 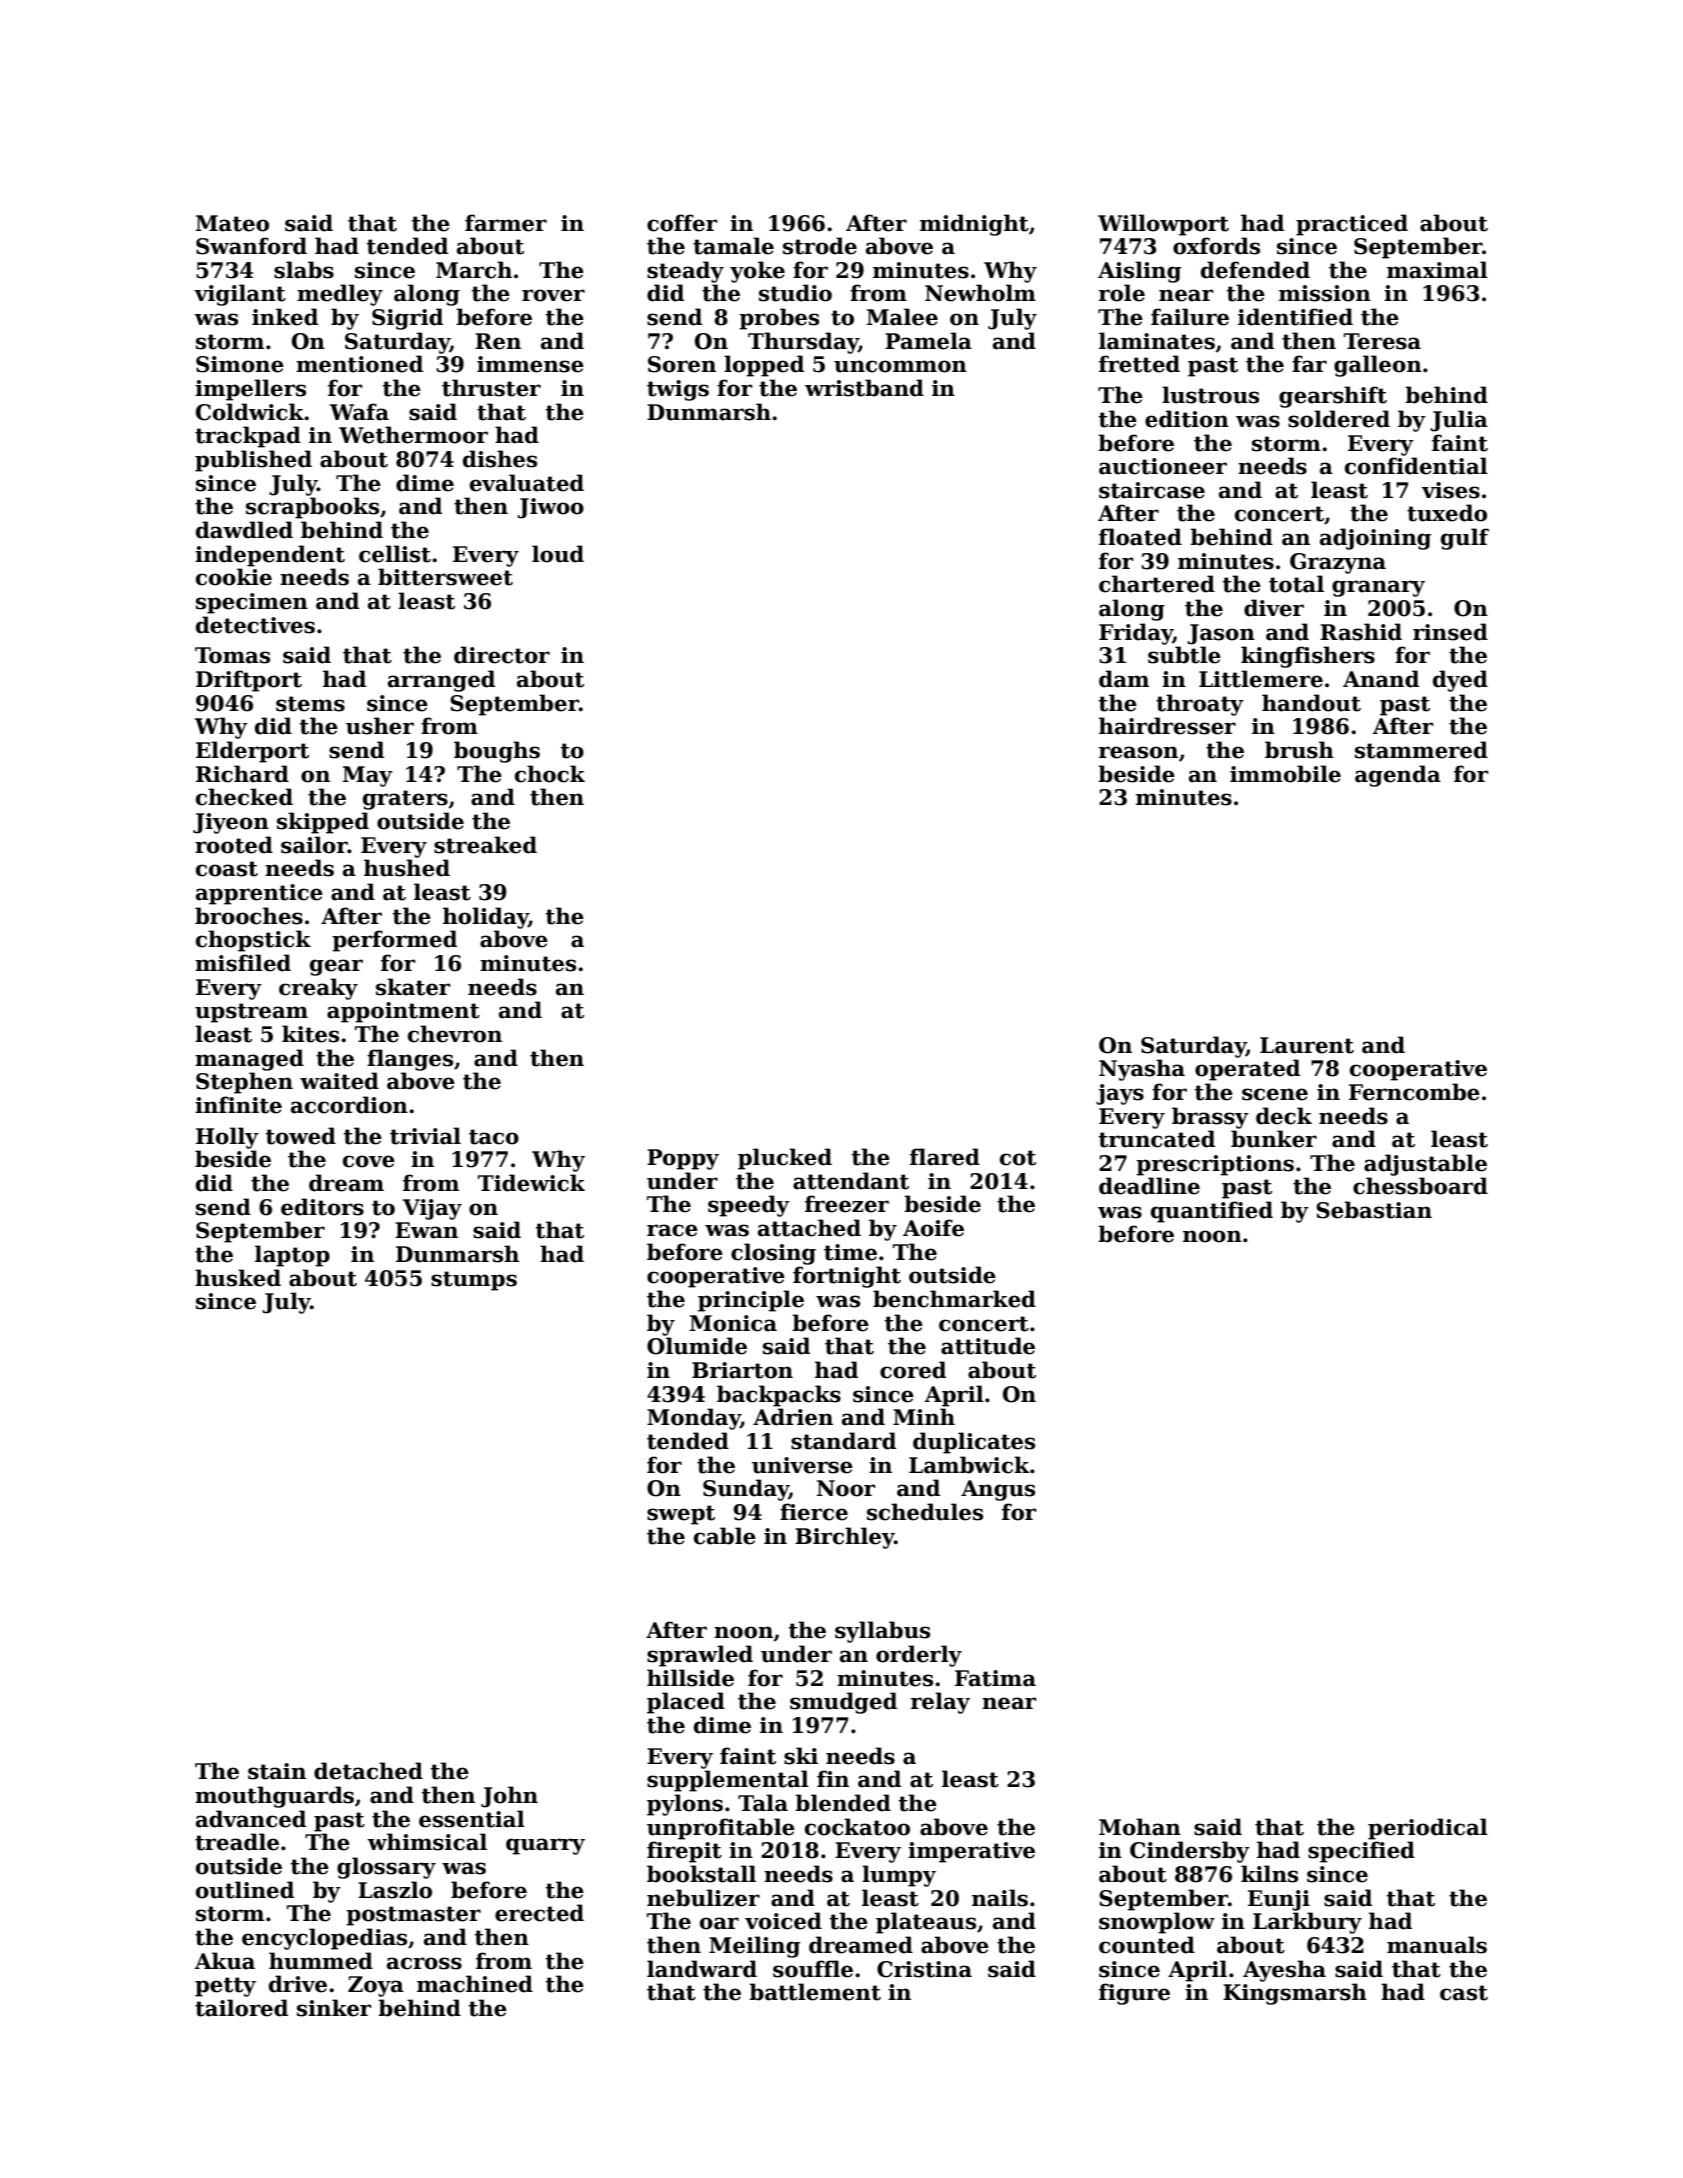 I want to click on Cindersby, so click(x=1190, y=1852).
